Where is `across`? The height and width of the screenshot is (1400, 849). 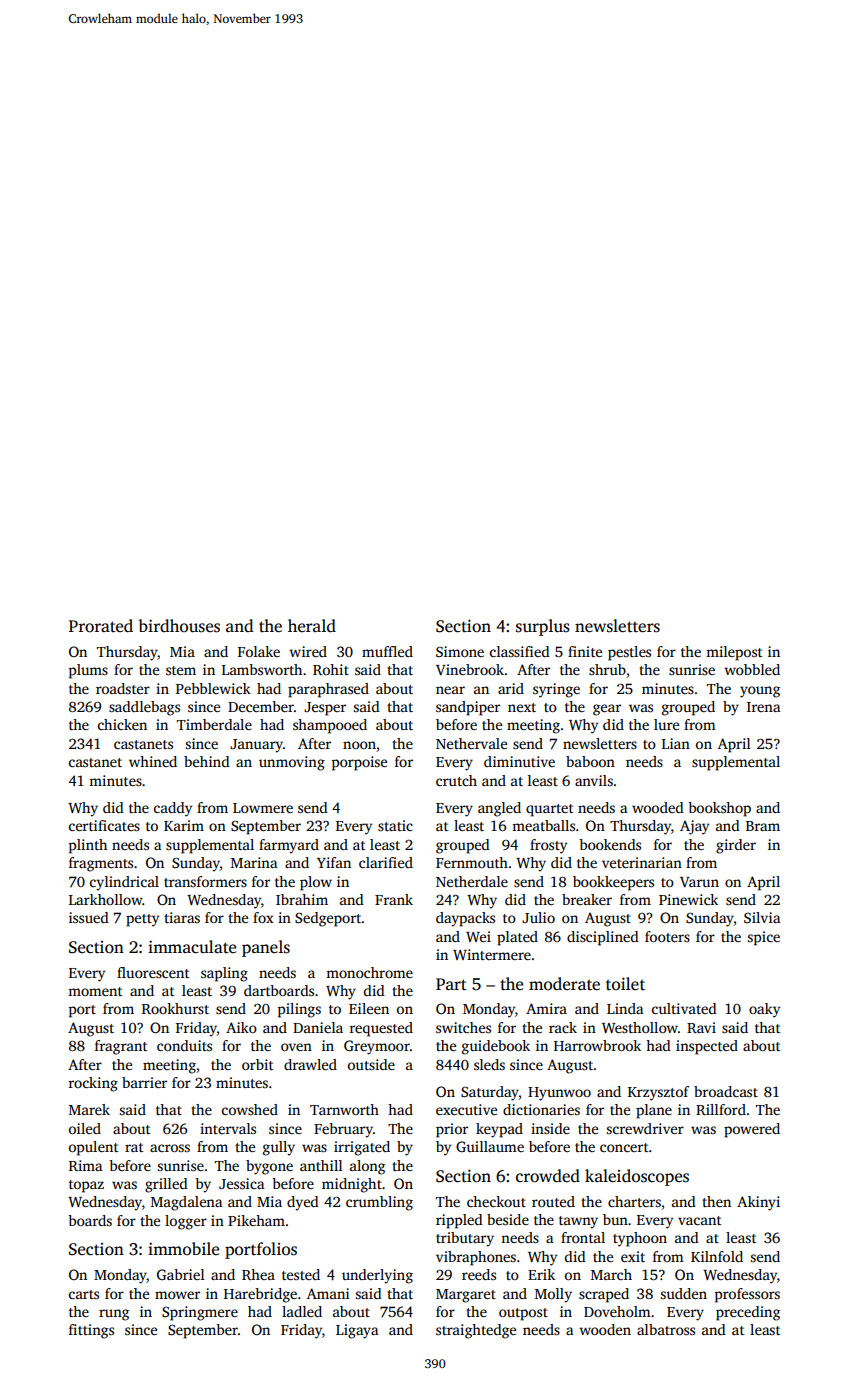 across is located at coordinates (170, 1148).
